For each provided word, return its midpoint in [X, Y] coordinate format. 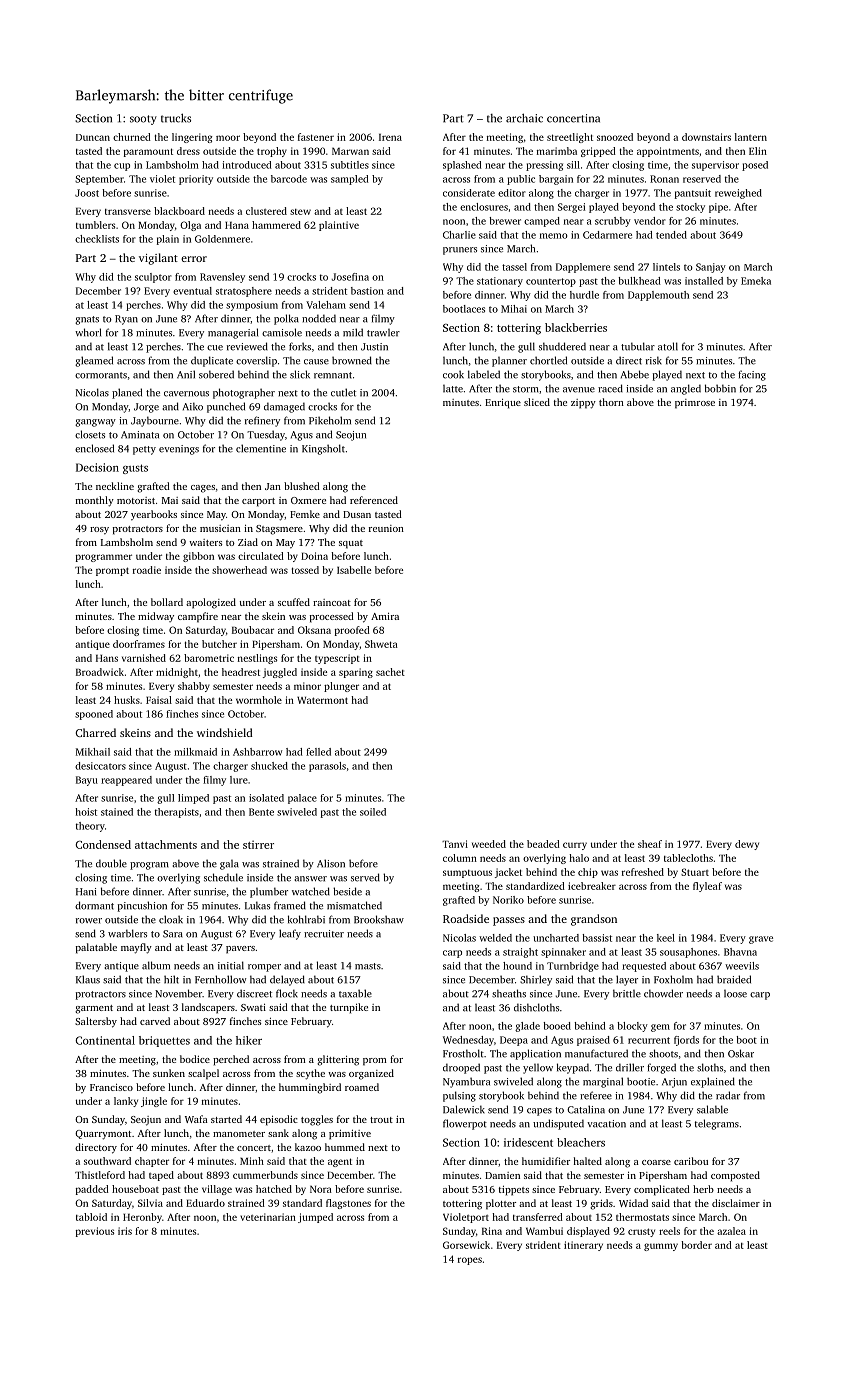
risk [654, 360]
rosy [99, 531]
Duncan [93, 137]
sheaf [650, 844]
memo [553, 236]
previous [95, 1232]
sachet [390, 672]
